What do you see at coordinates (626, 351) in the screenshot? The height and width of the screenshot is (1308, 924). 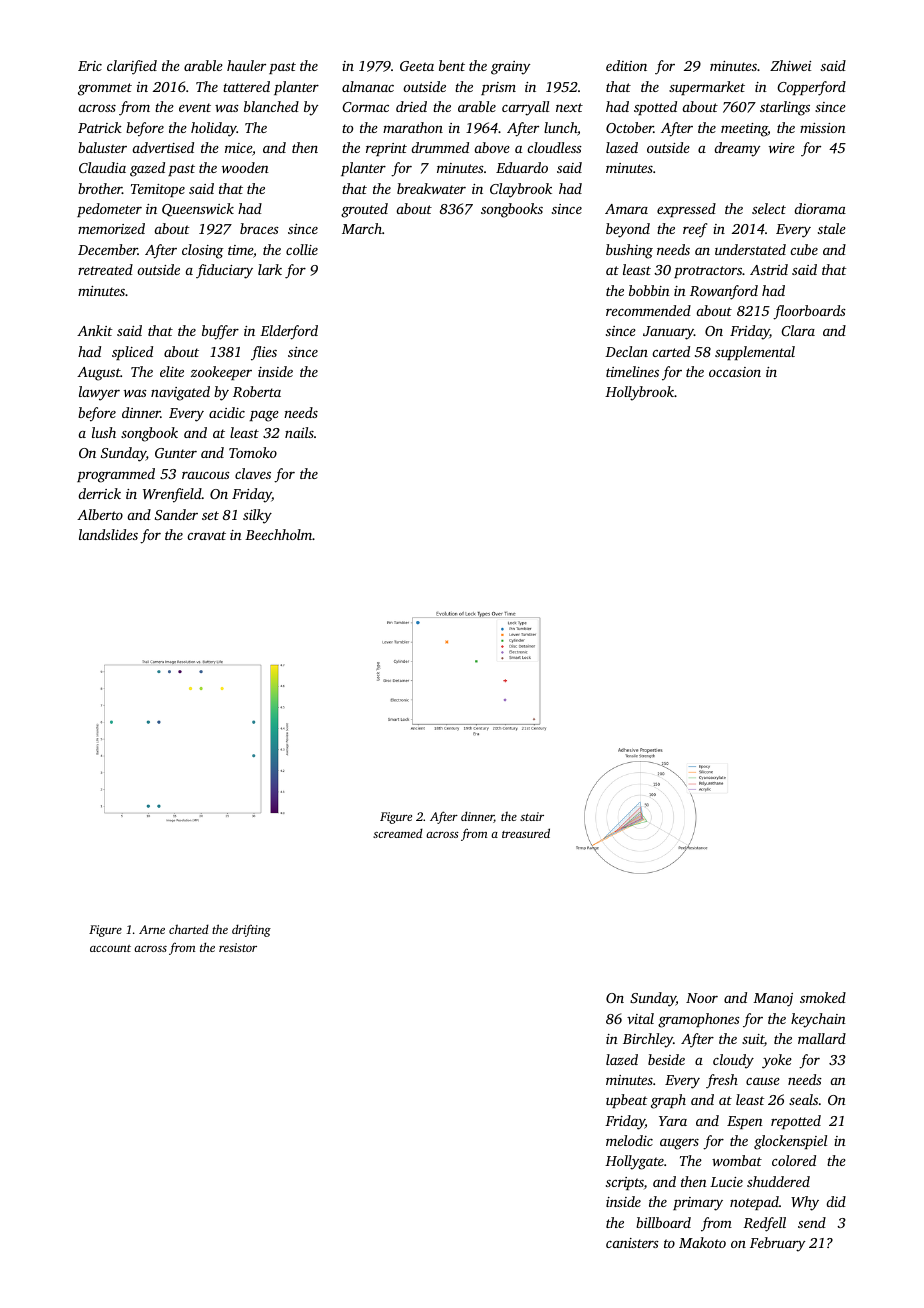 I see `Declan` at bounding box center [626, 351].
